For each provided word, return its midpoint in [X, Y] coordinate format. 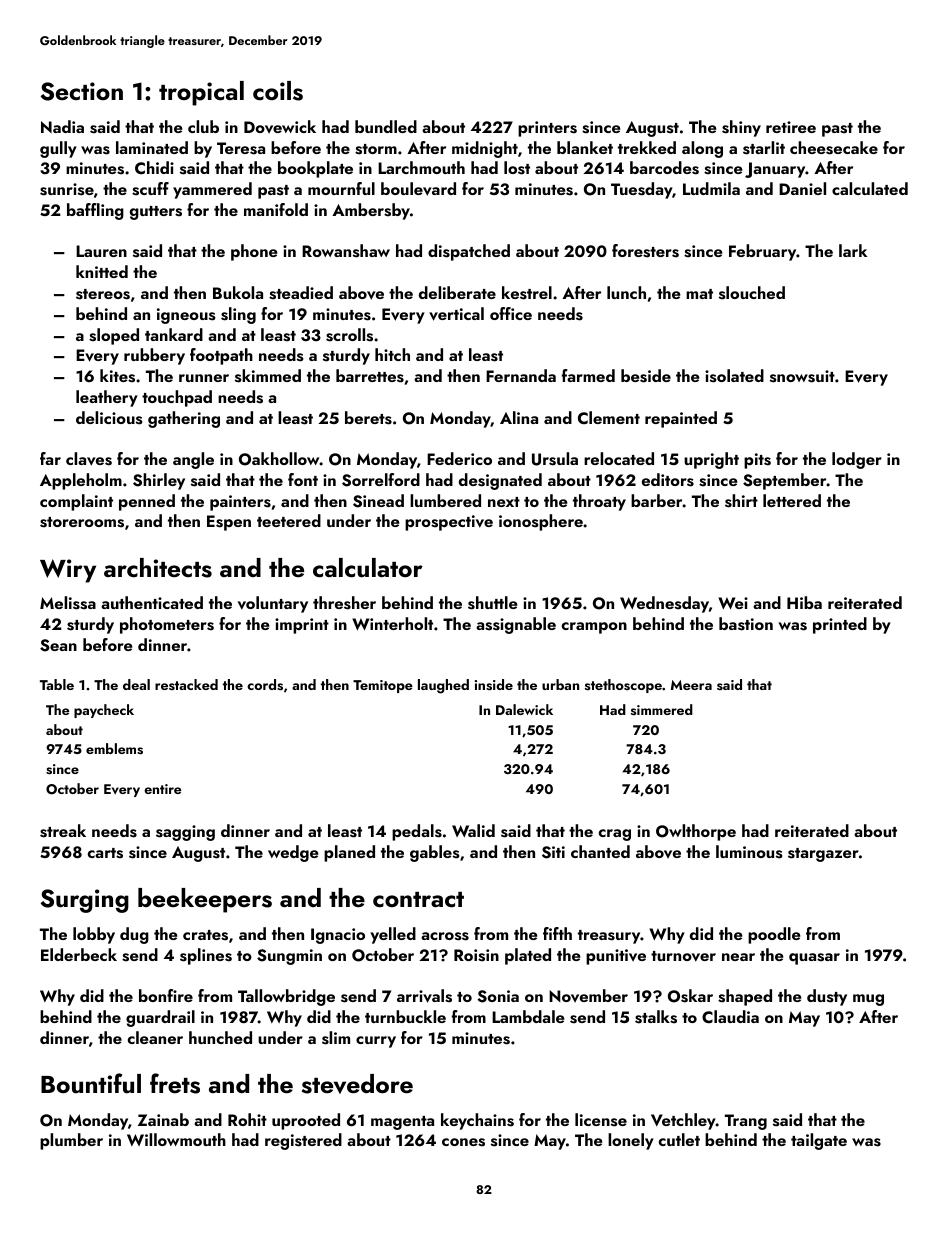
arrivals [424, 996]
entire [162, 789]
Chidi [154, 167]
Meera [691, 685]
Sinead [378, 501]
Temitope [383, 686]
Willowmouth [176, 1139]
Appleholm [81, 481]
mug [868, 1000]
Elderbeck [79, 954]
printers [547, 129]
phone [254, 252]
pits [757, 461]
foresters [645, 251]
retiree [791, 127]
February [763, 252]
